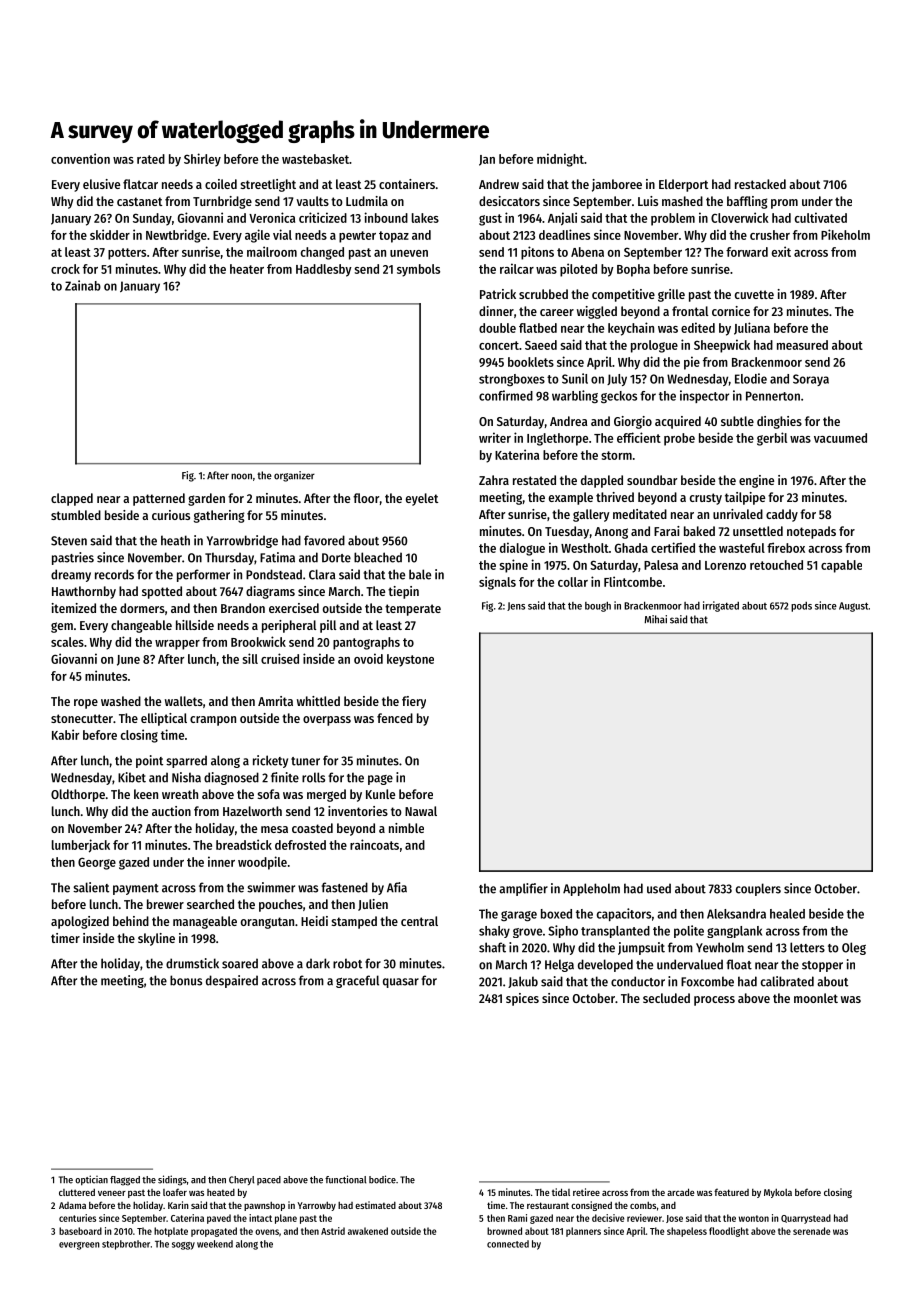  Describe the element at coordinates (215, 1244) in the image. I see `weekend` at that location.
